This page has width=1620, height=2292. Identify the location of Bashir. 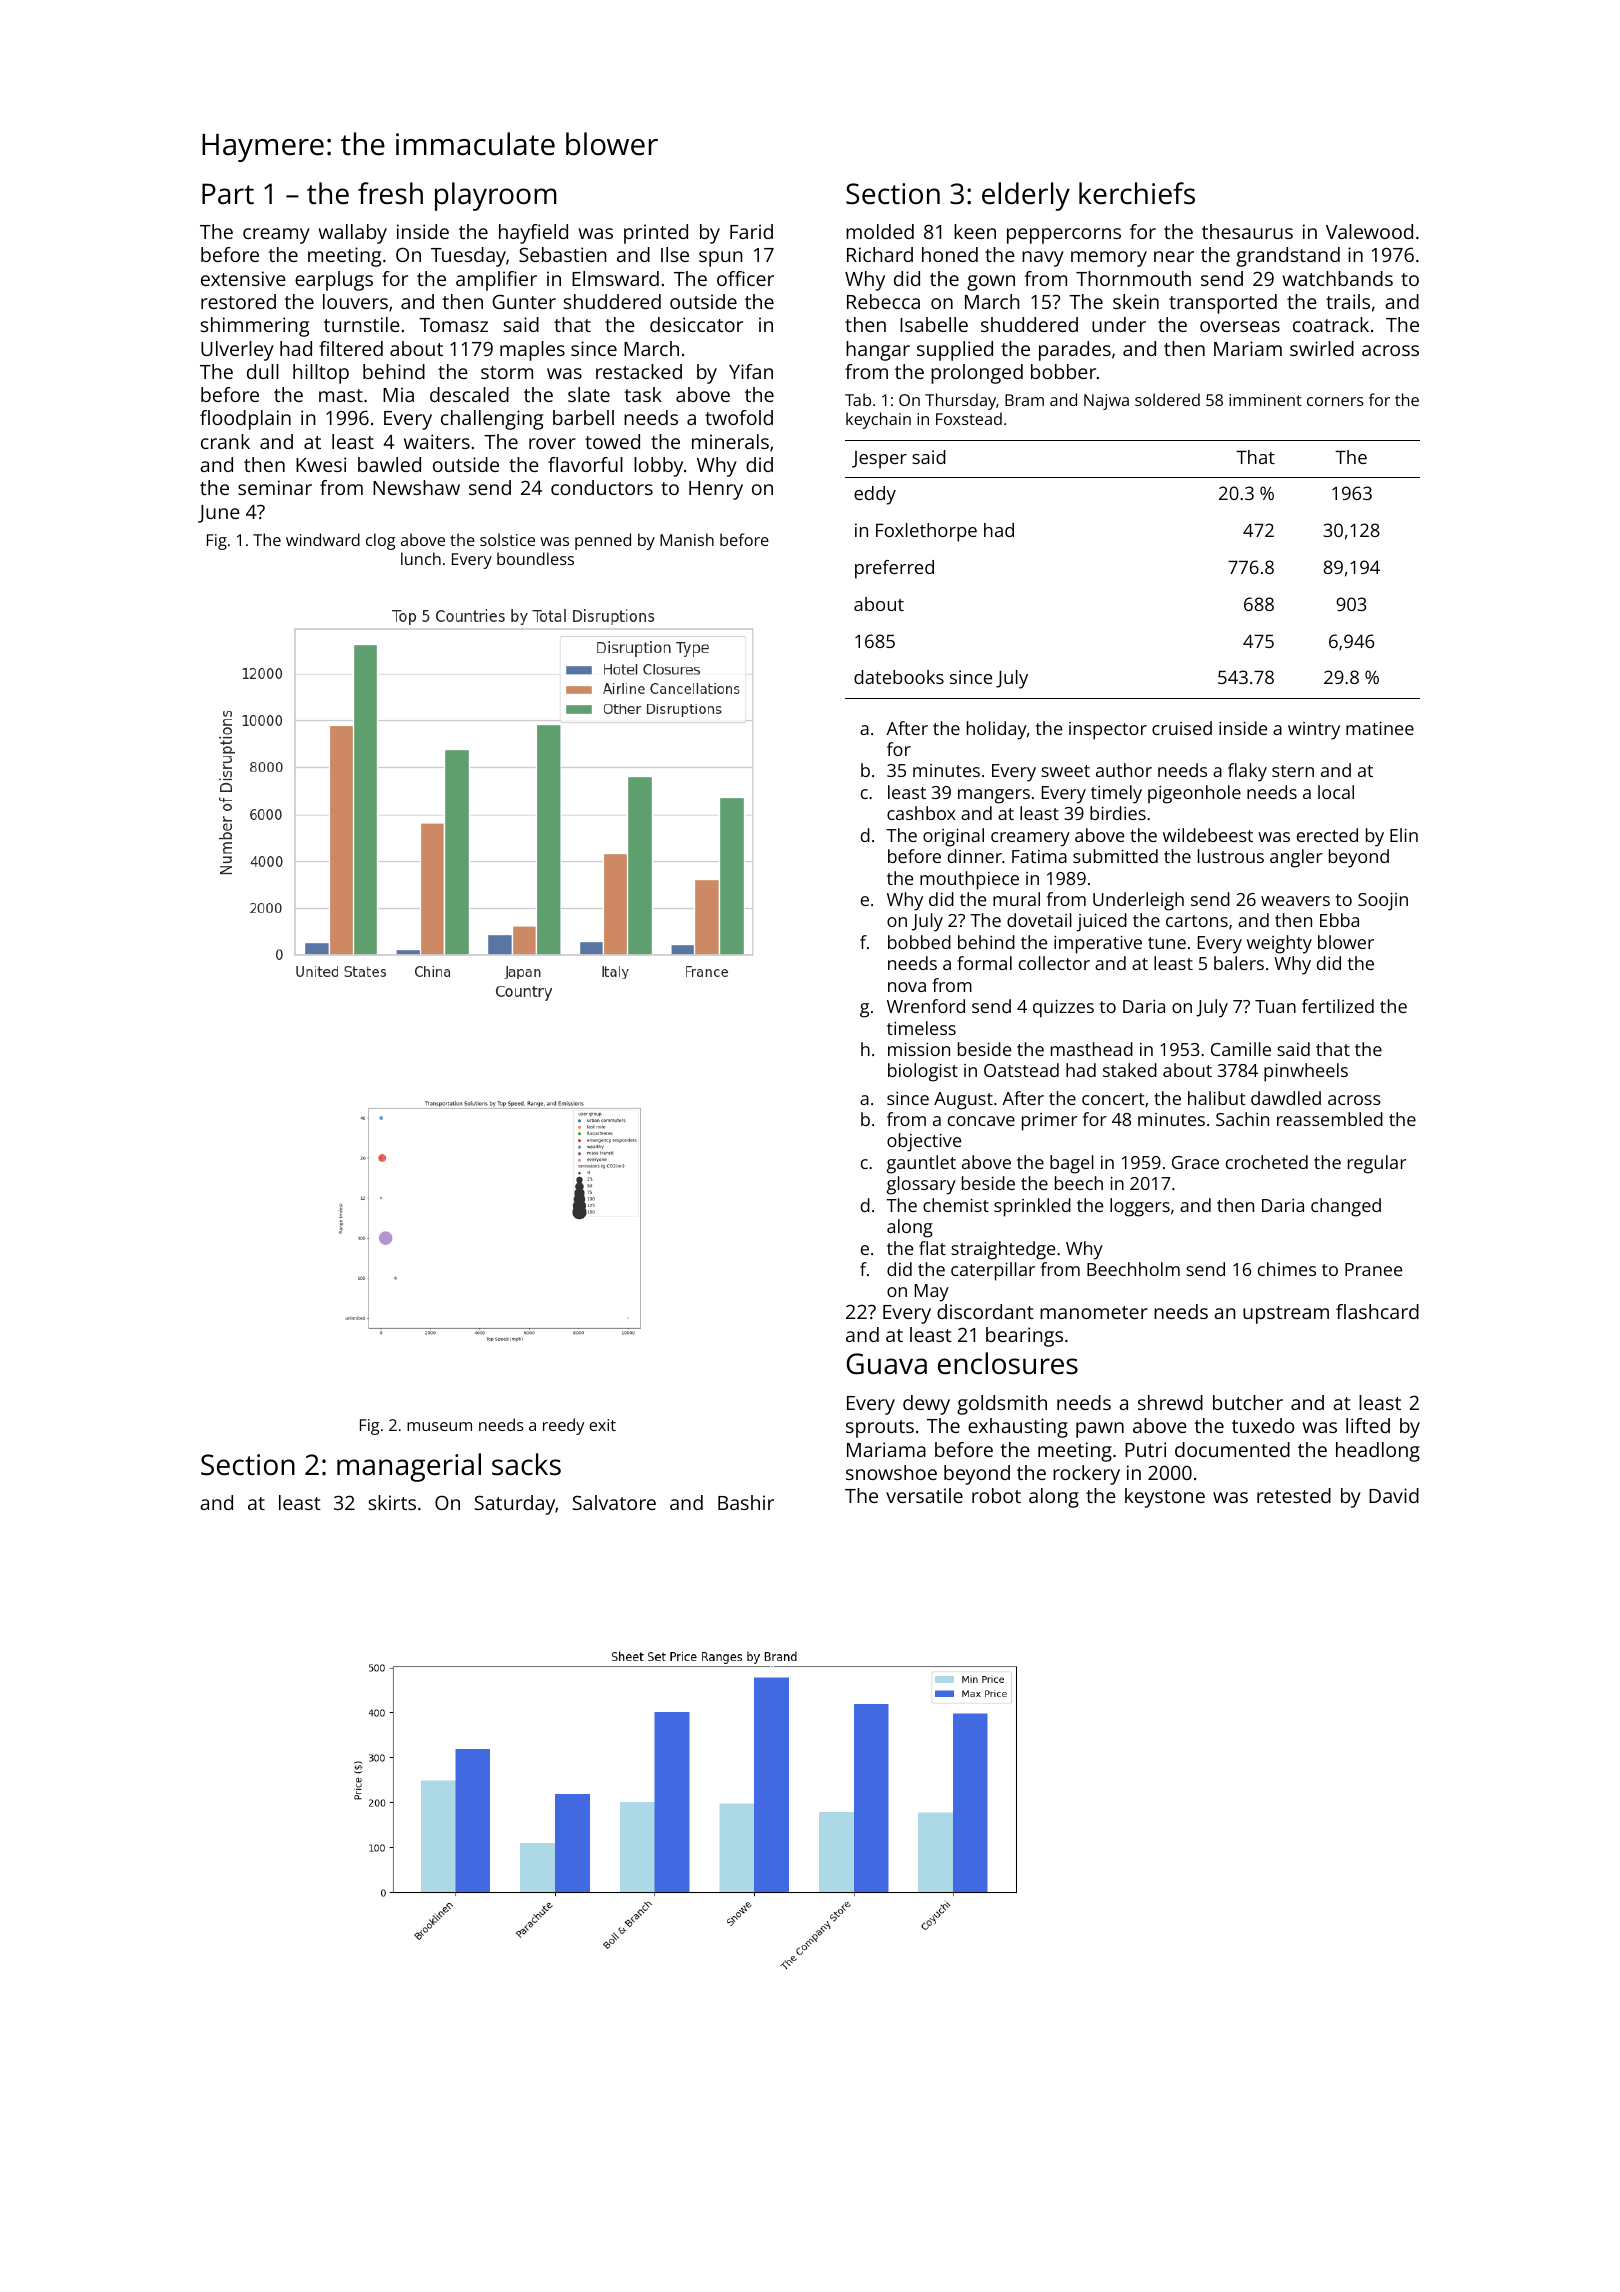
(746, 1502).
